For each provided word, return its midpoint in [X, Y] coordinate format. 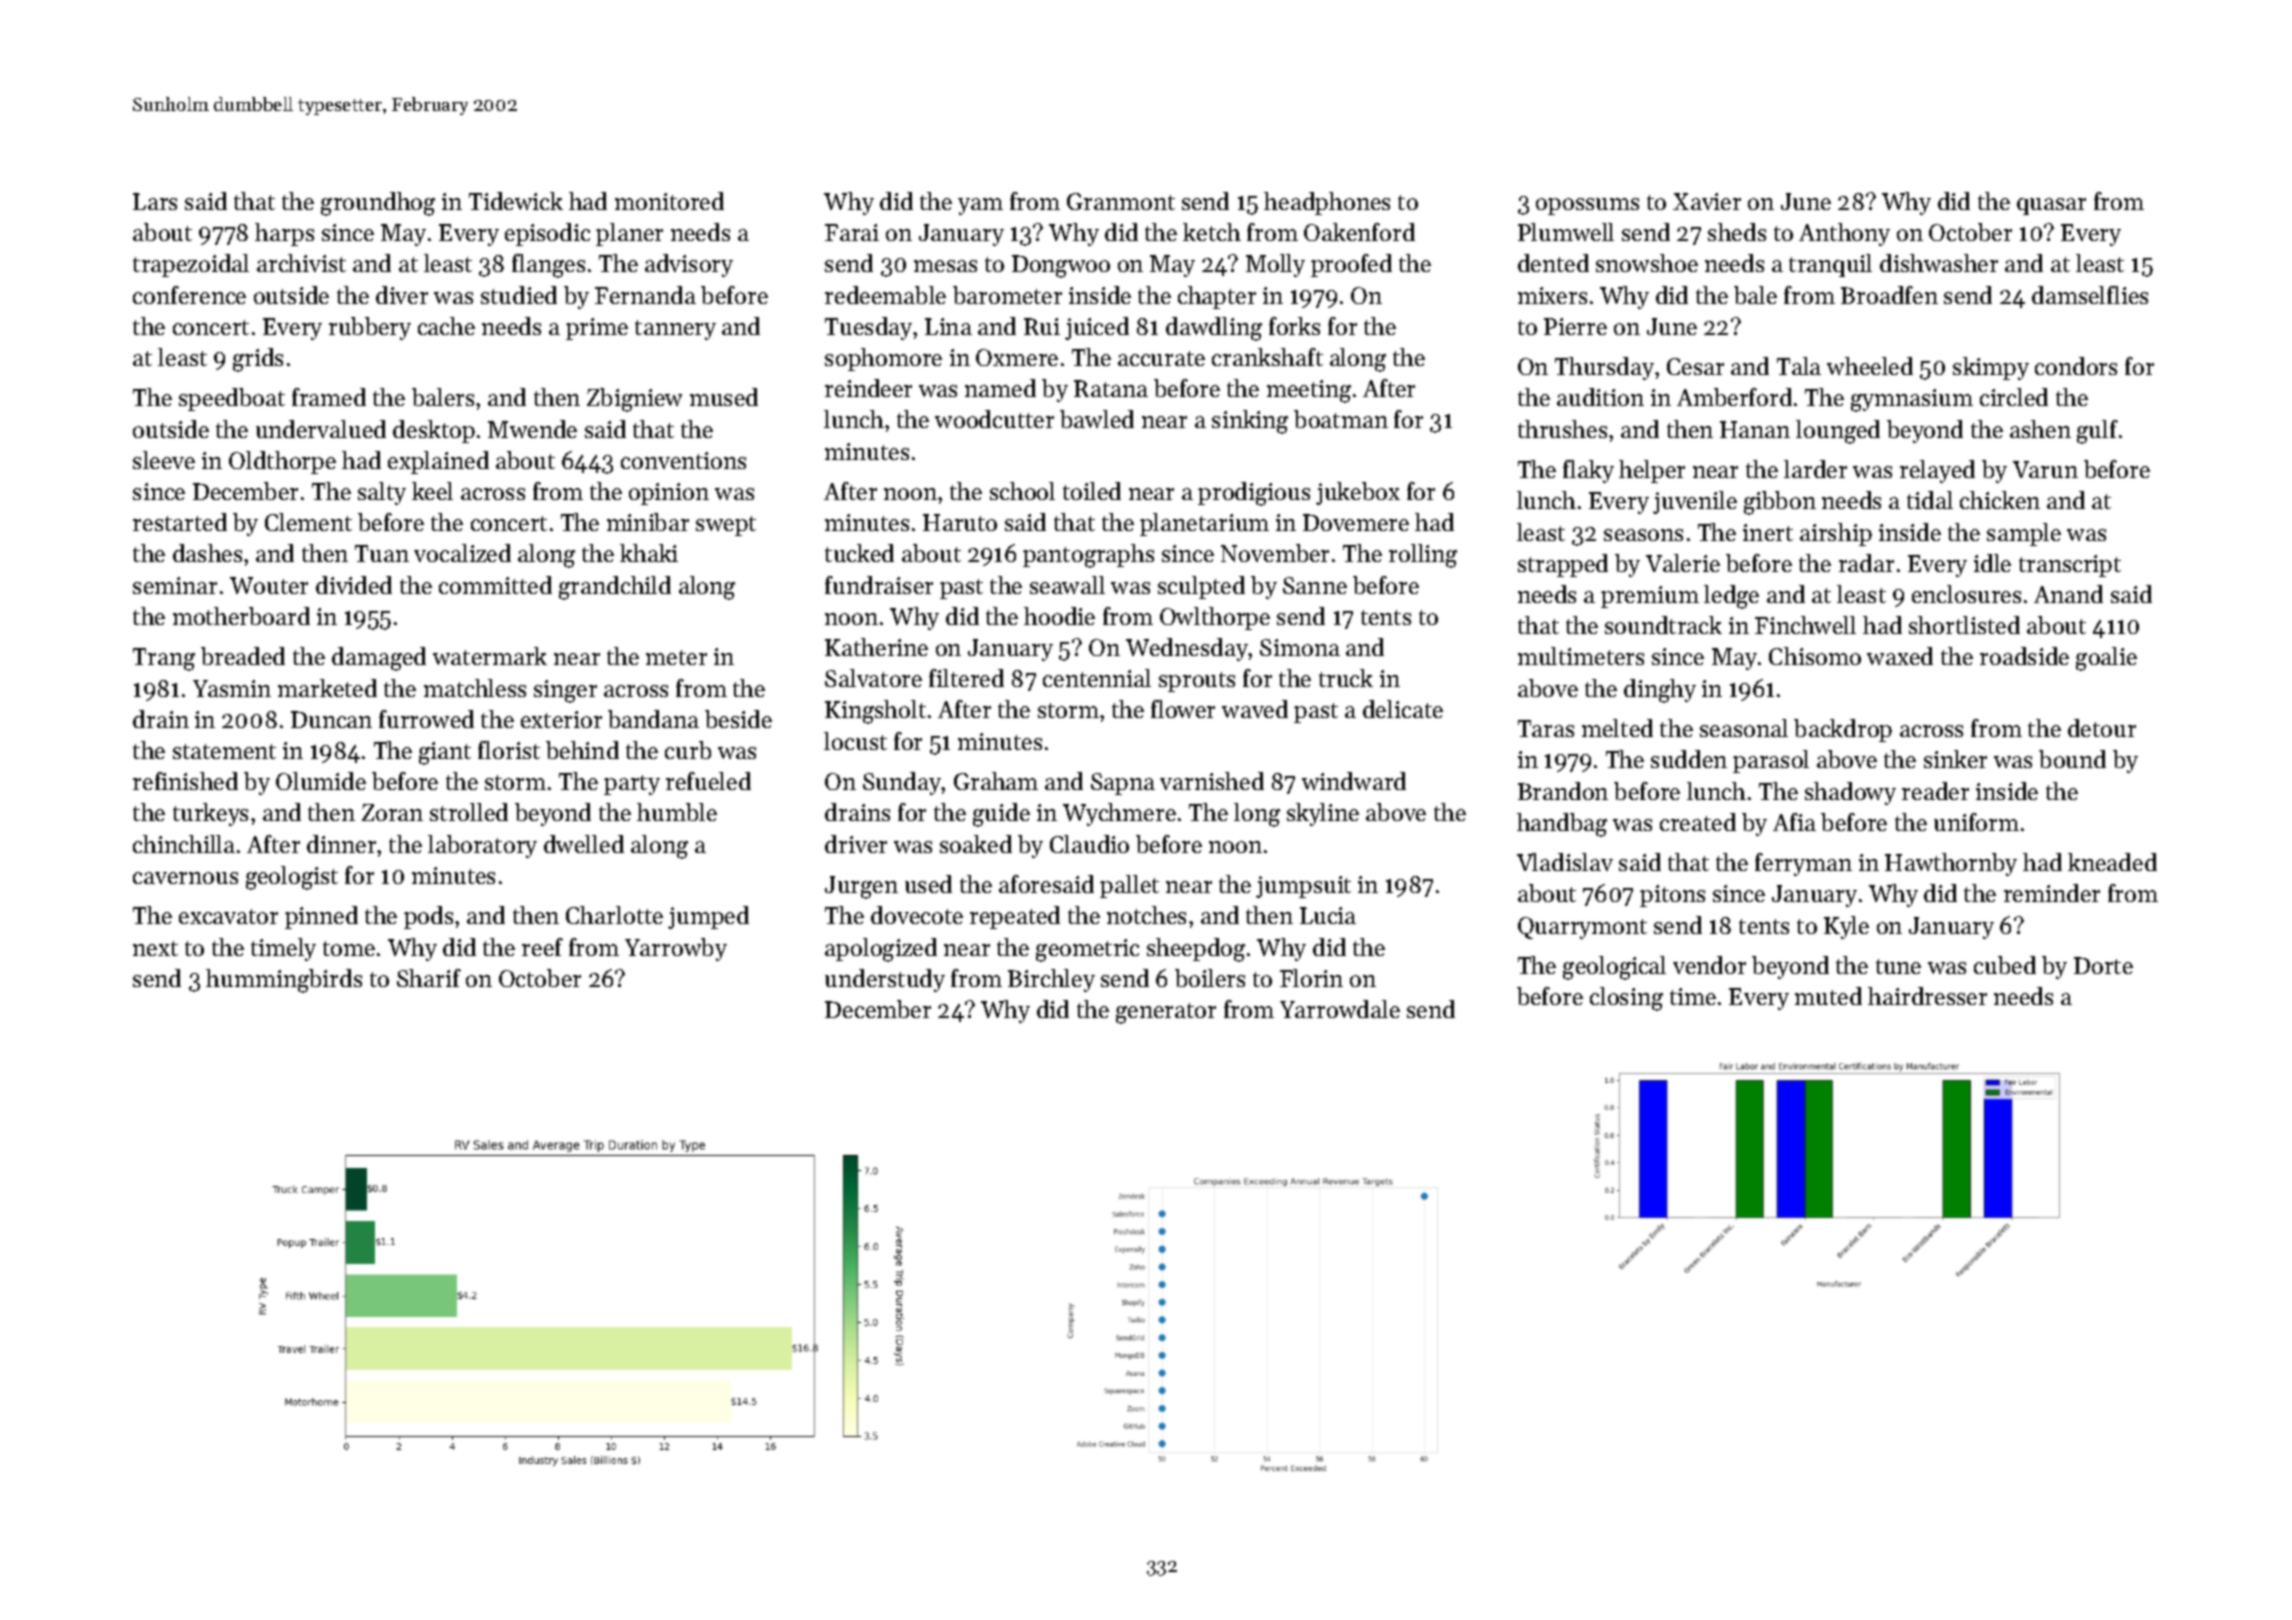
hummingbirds [284, 981]
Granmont [1121, 201]
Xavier [1707, 201]
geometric [1087, 950]
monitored [669, 201]
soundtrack [1663, 625]
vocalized [462, 553]
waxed [1900, 656]
